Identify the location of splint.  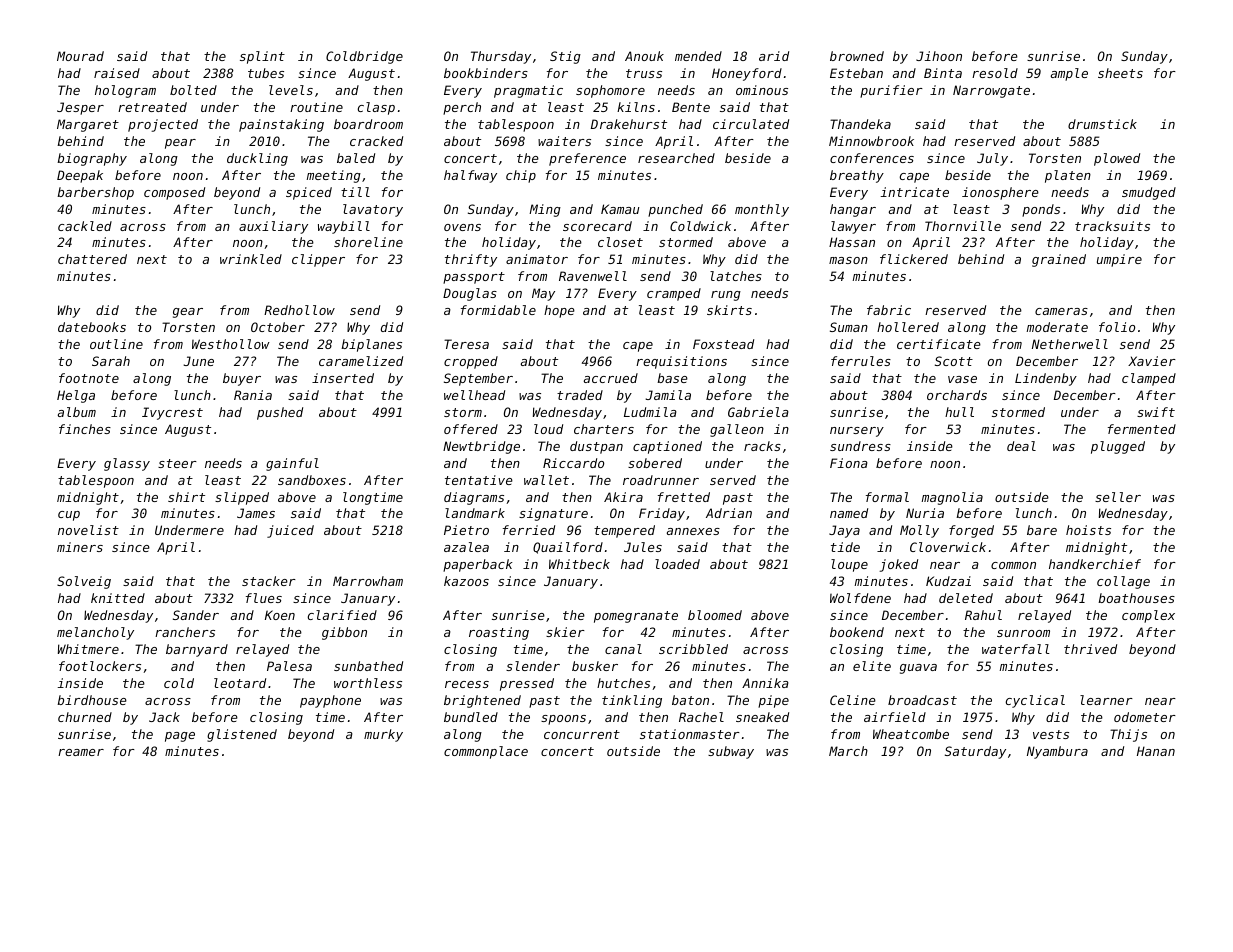
(262, 57).
